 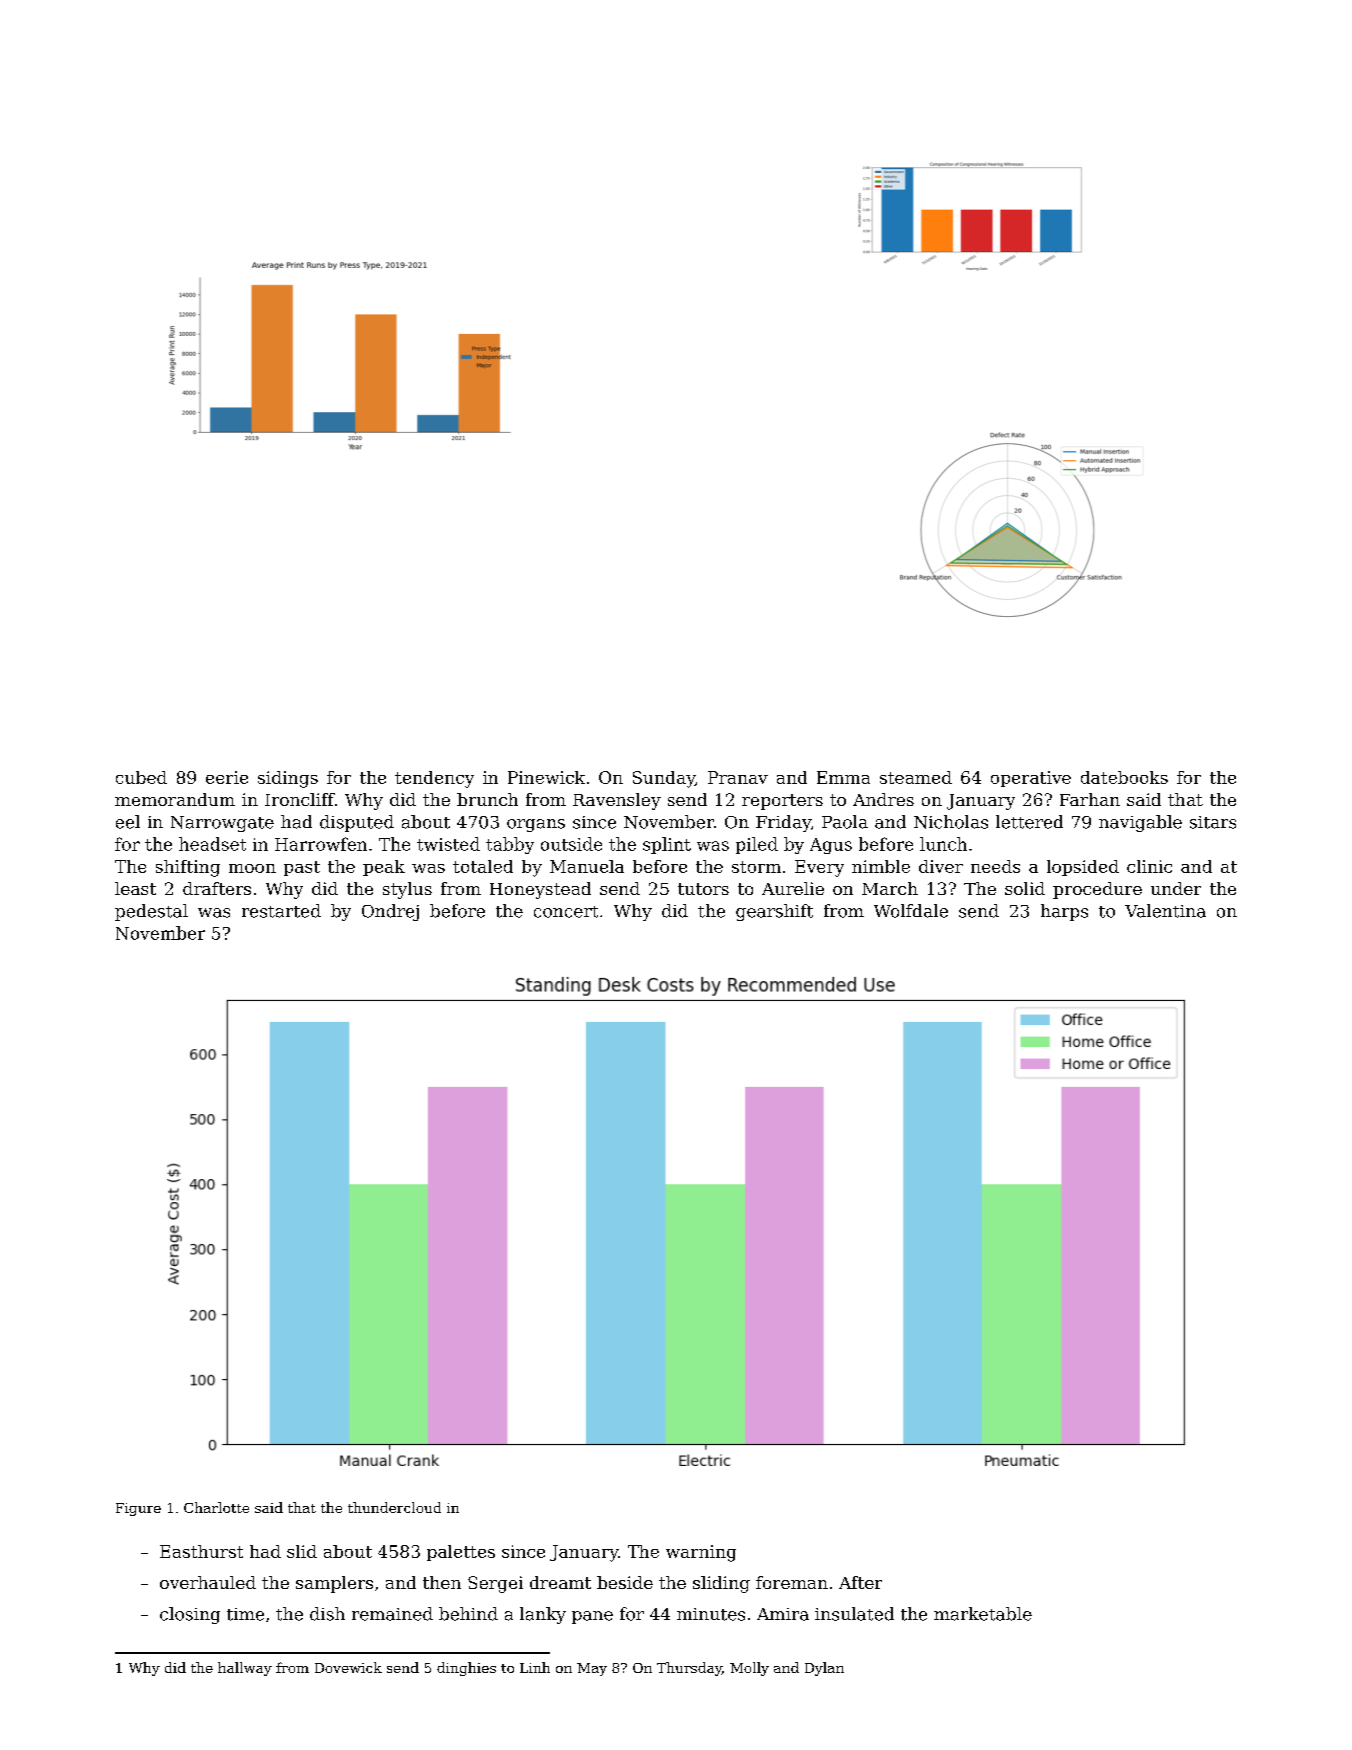 I want to click on warning, so click(x=701, y=1553).
